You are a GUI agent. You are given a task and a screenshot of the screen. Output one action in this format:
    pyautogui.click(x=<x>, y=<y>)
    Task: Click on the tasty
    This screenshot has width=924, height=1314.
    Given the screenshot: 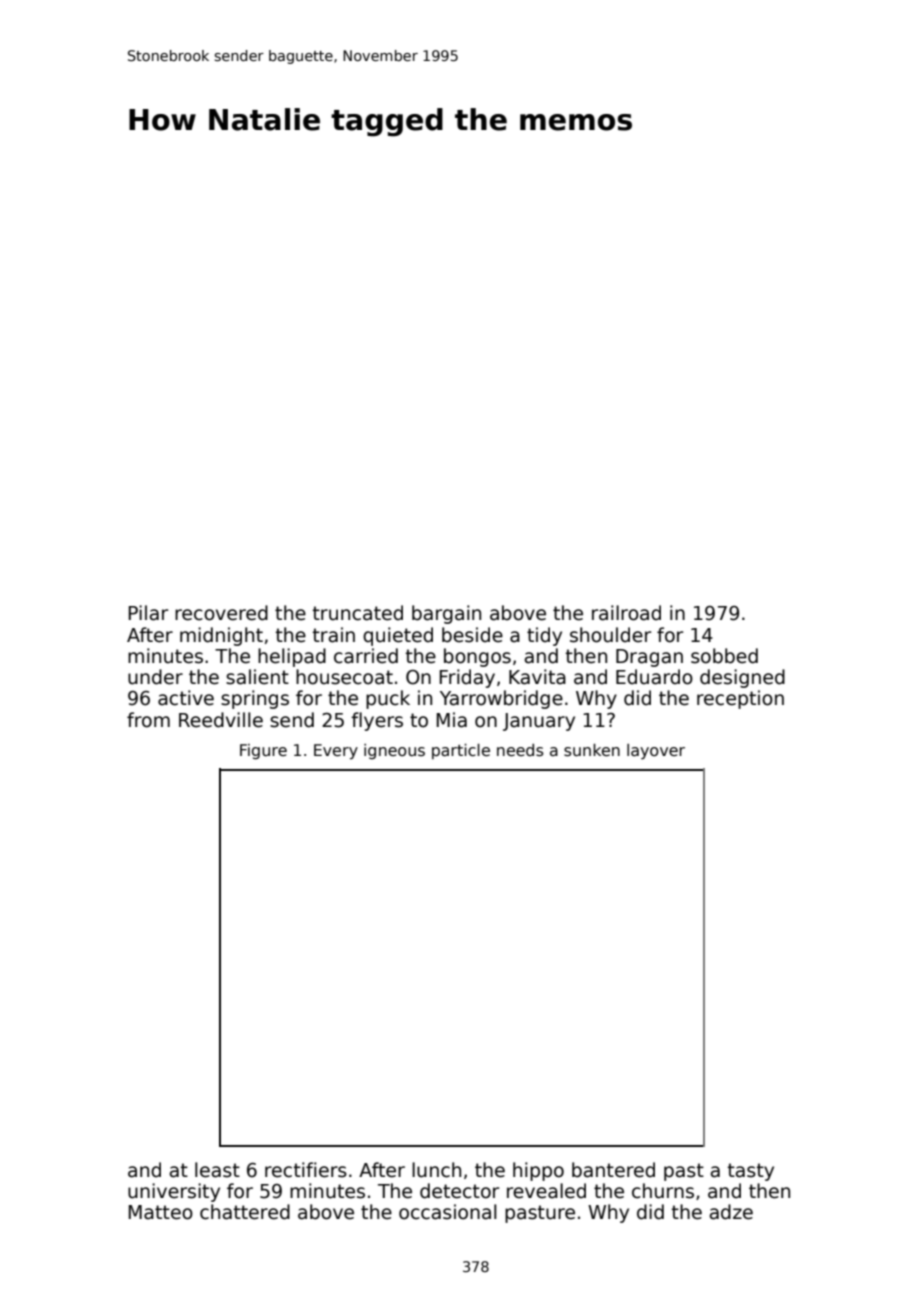 What is the action you would take?
    pyautogui.click(x=750, y=1172)
